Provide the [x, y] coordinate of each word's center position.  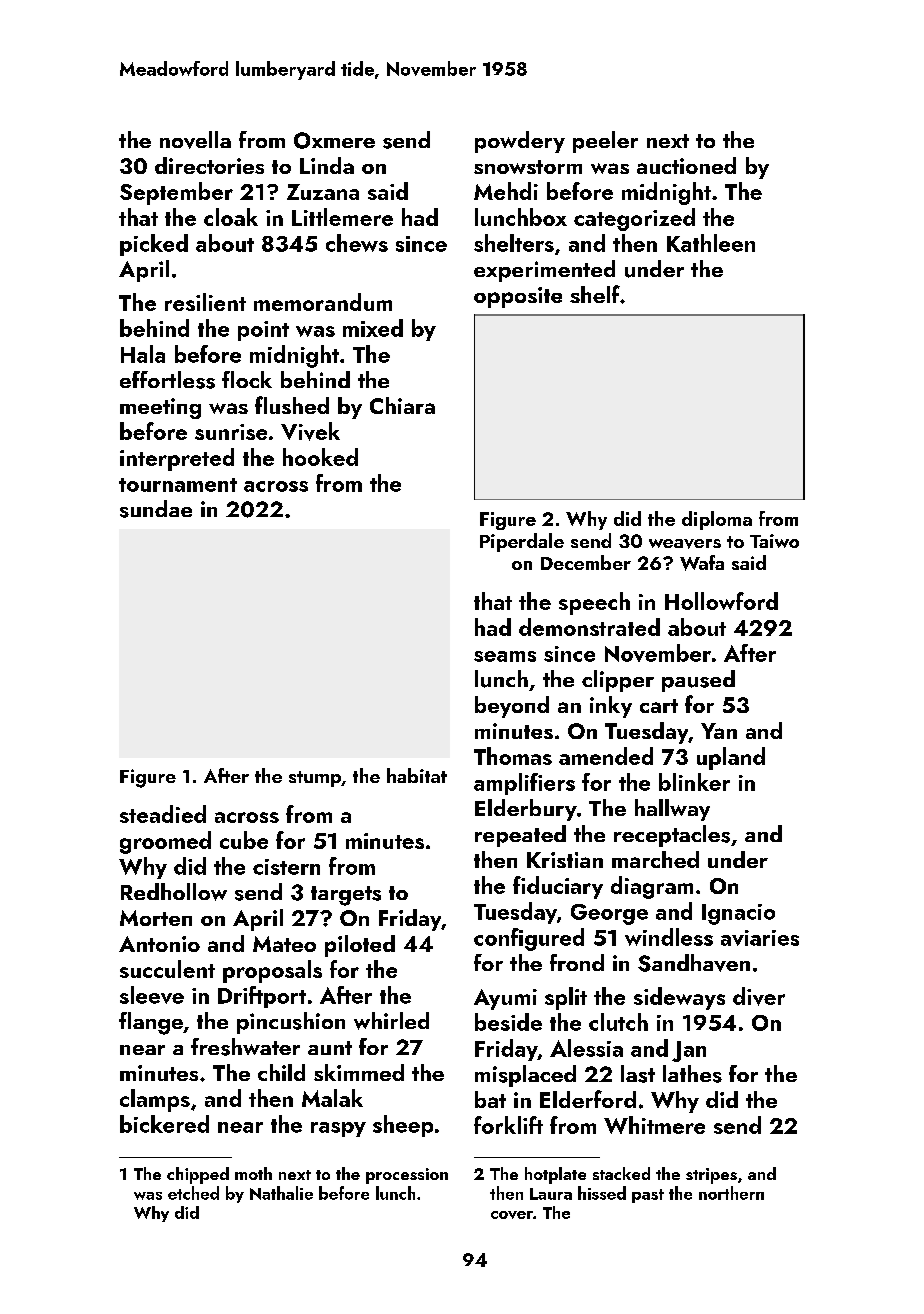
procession [407, 1176]
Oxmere [334, 140]
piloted [360, 946]
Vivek [310, 431]
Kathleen [711, 243]
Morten [156, 918]
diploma [717, 520]
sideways [679, 998]
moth [253, 1173]
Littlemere [342, 217]
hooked [320, 457]
